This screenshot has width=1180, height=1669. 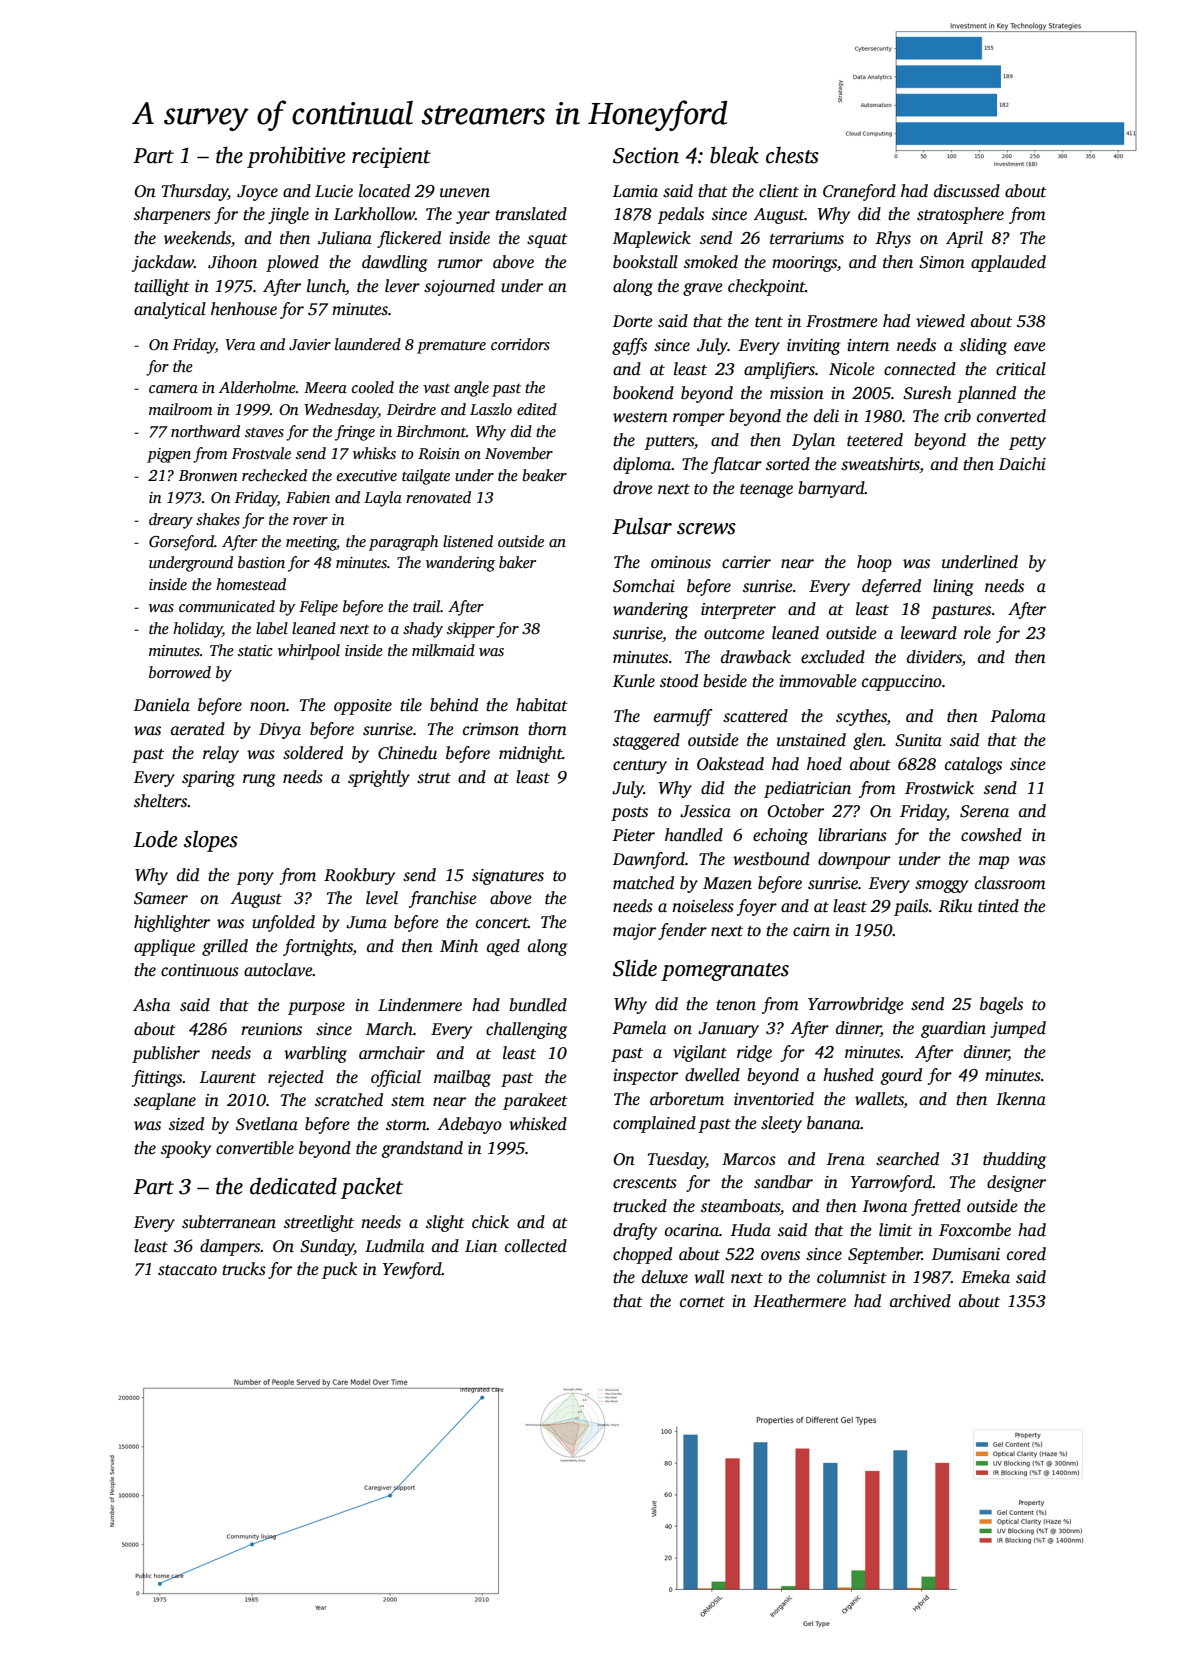 I want to click on downpour, so click(x=854, y=860).
